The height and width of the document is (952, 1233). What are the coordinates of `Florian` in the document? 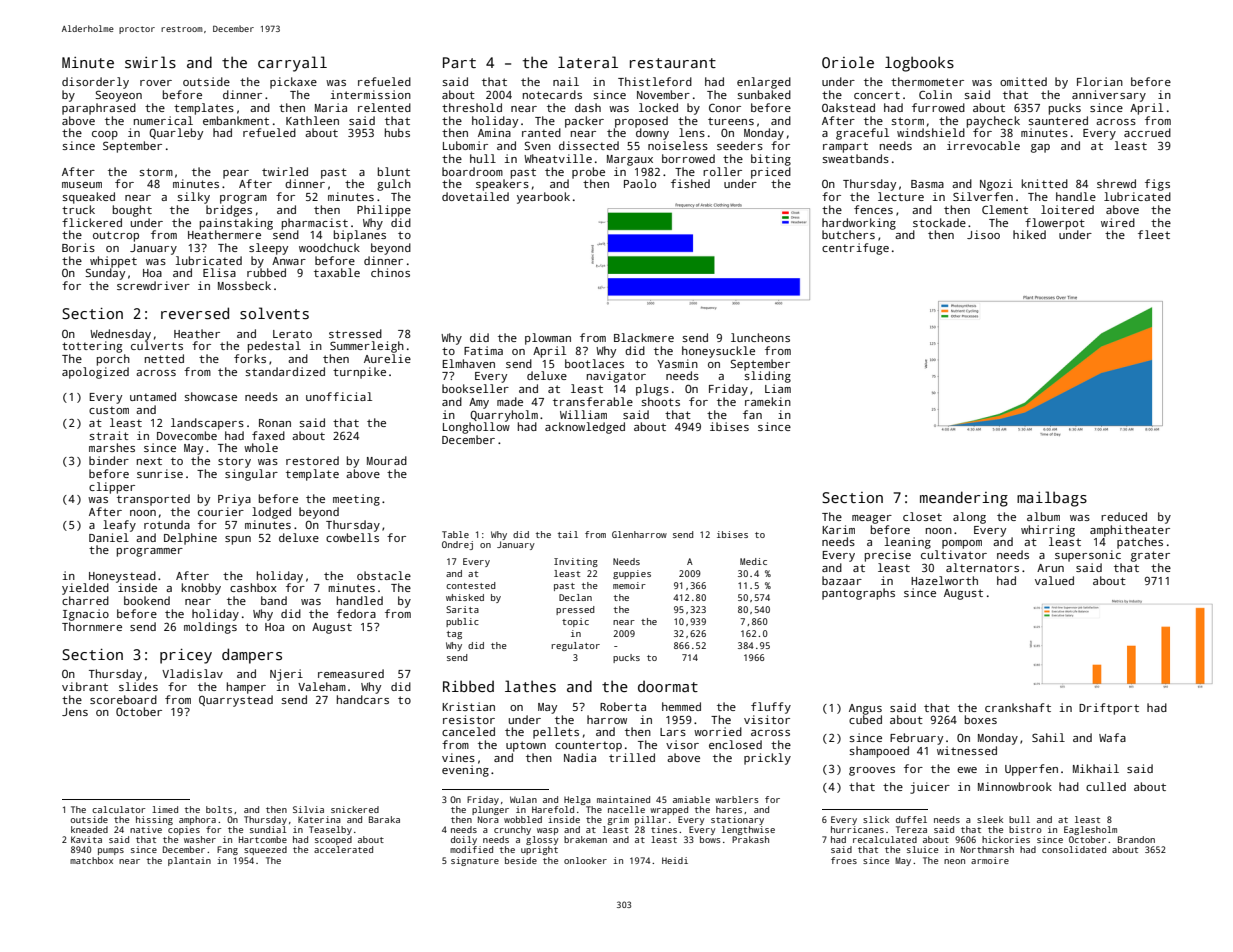 It's located at (1100, 81).
